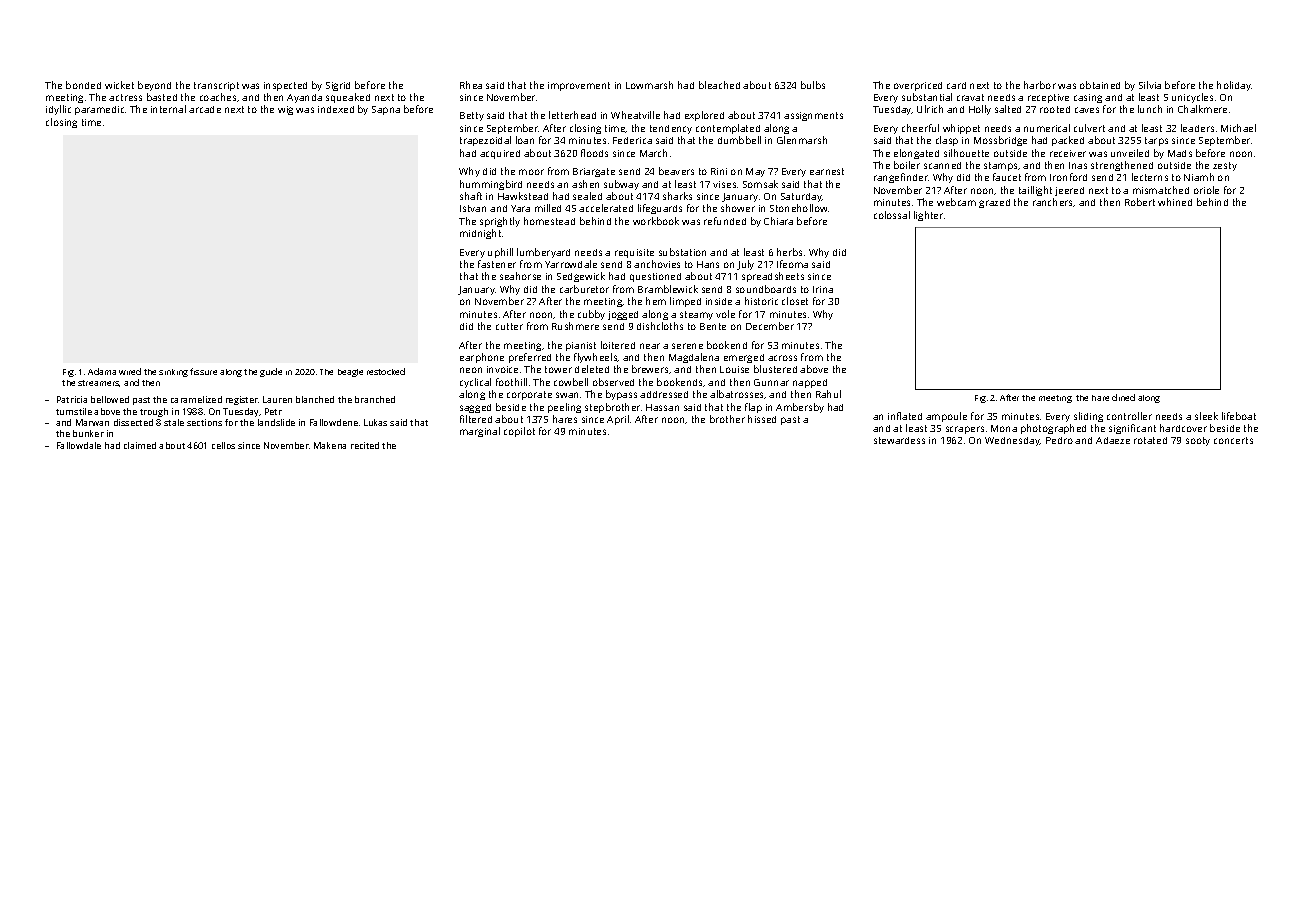  Describe the element at coordinates (782, 358) in the screenshot. I see `across` at that location.
